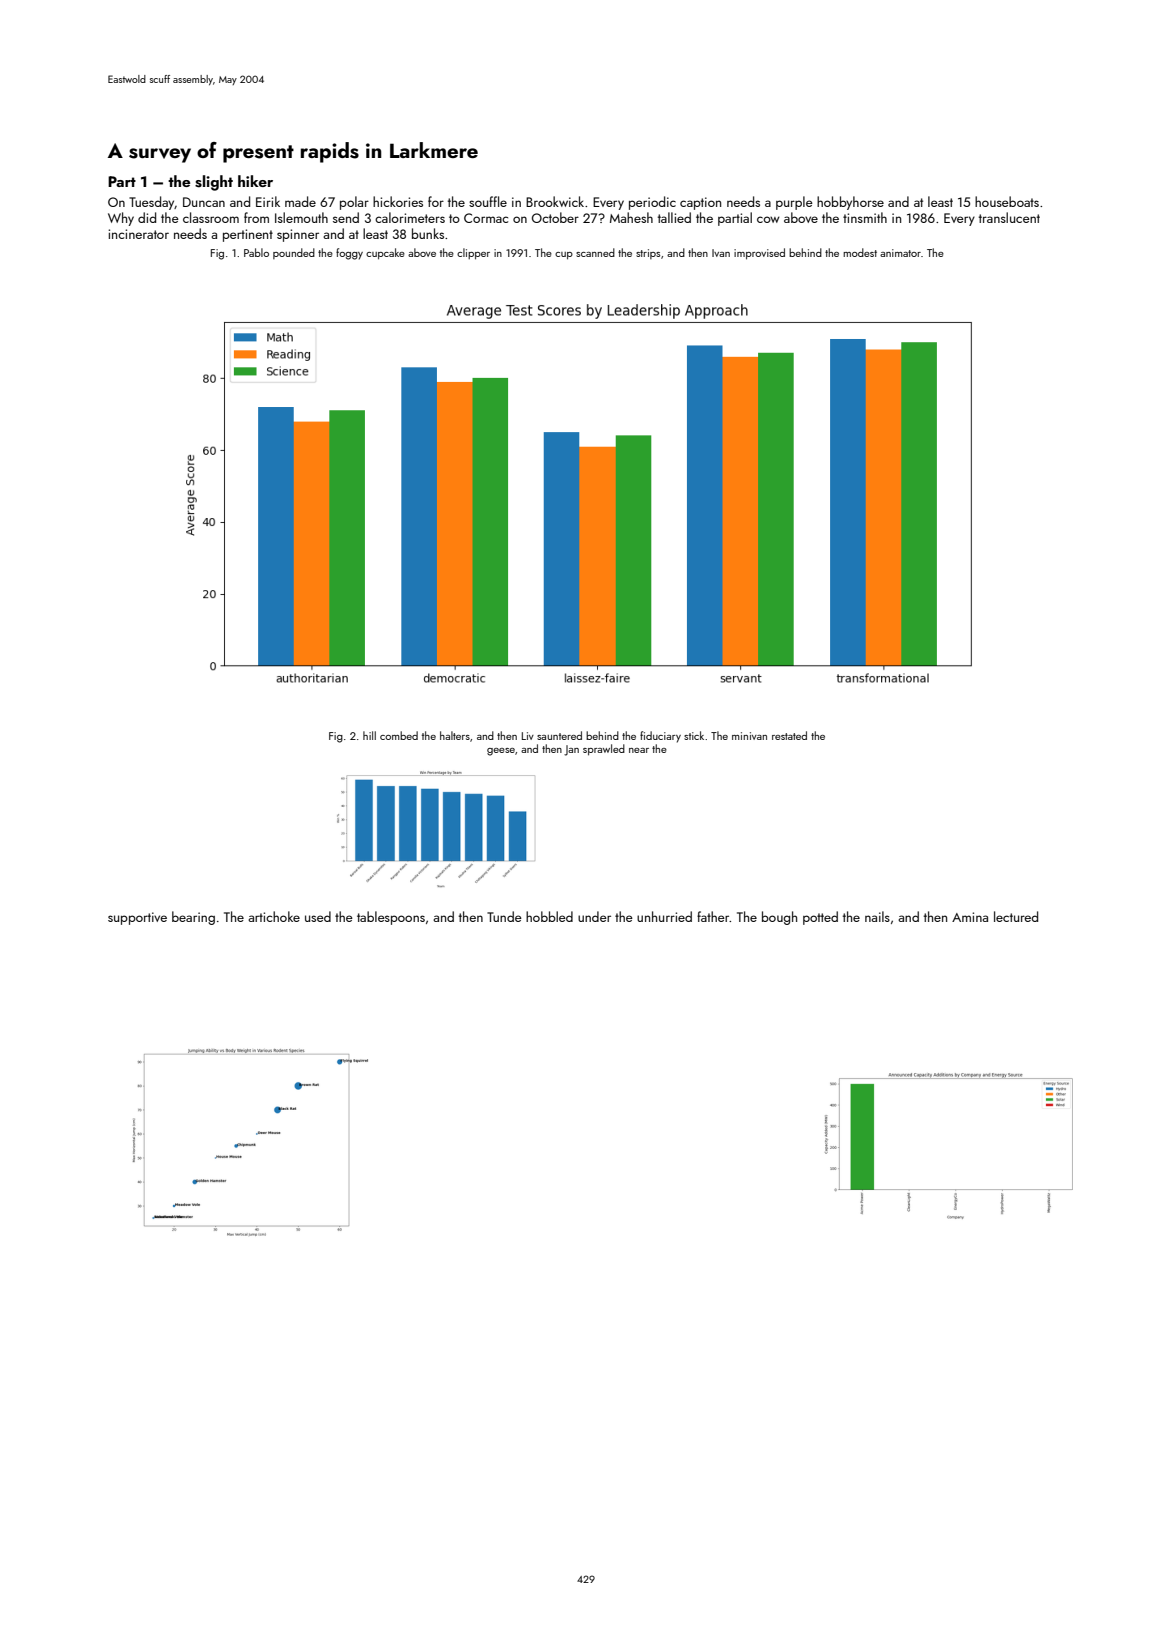  What do you see at coordinates (488, 201) in the screenshot?
I see `souffle` at bounding box center [488, 201].
